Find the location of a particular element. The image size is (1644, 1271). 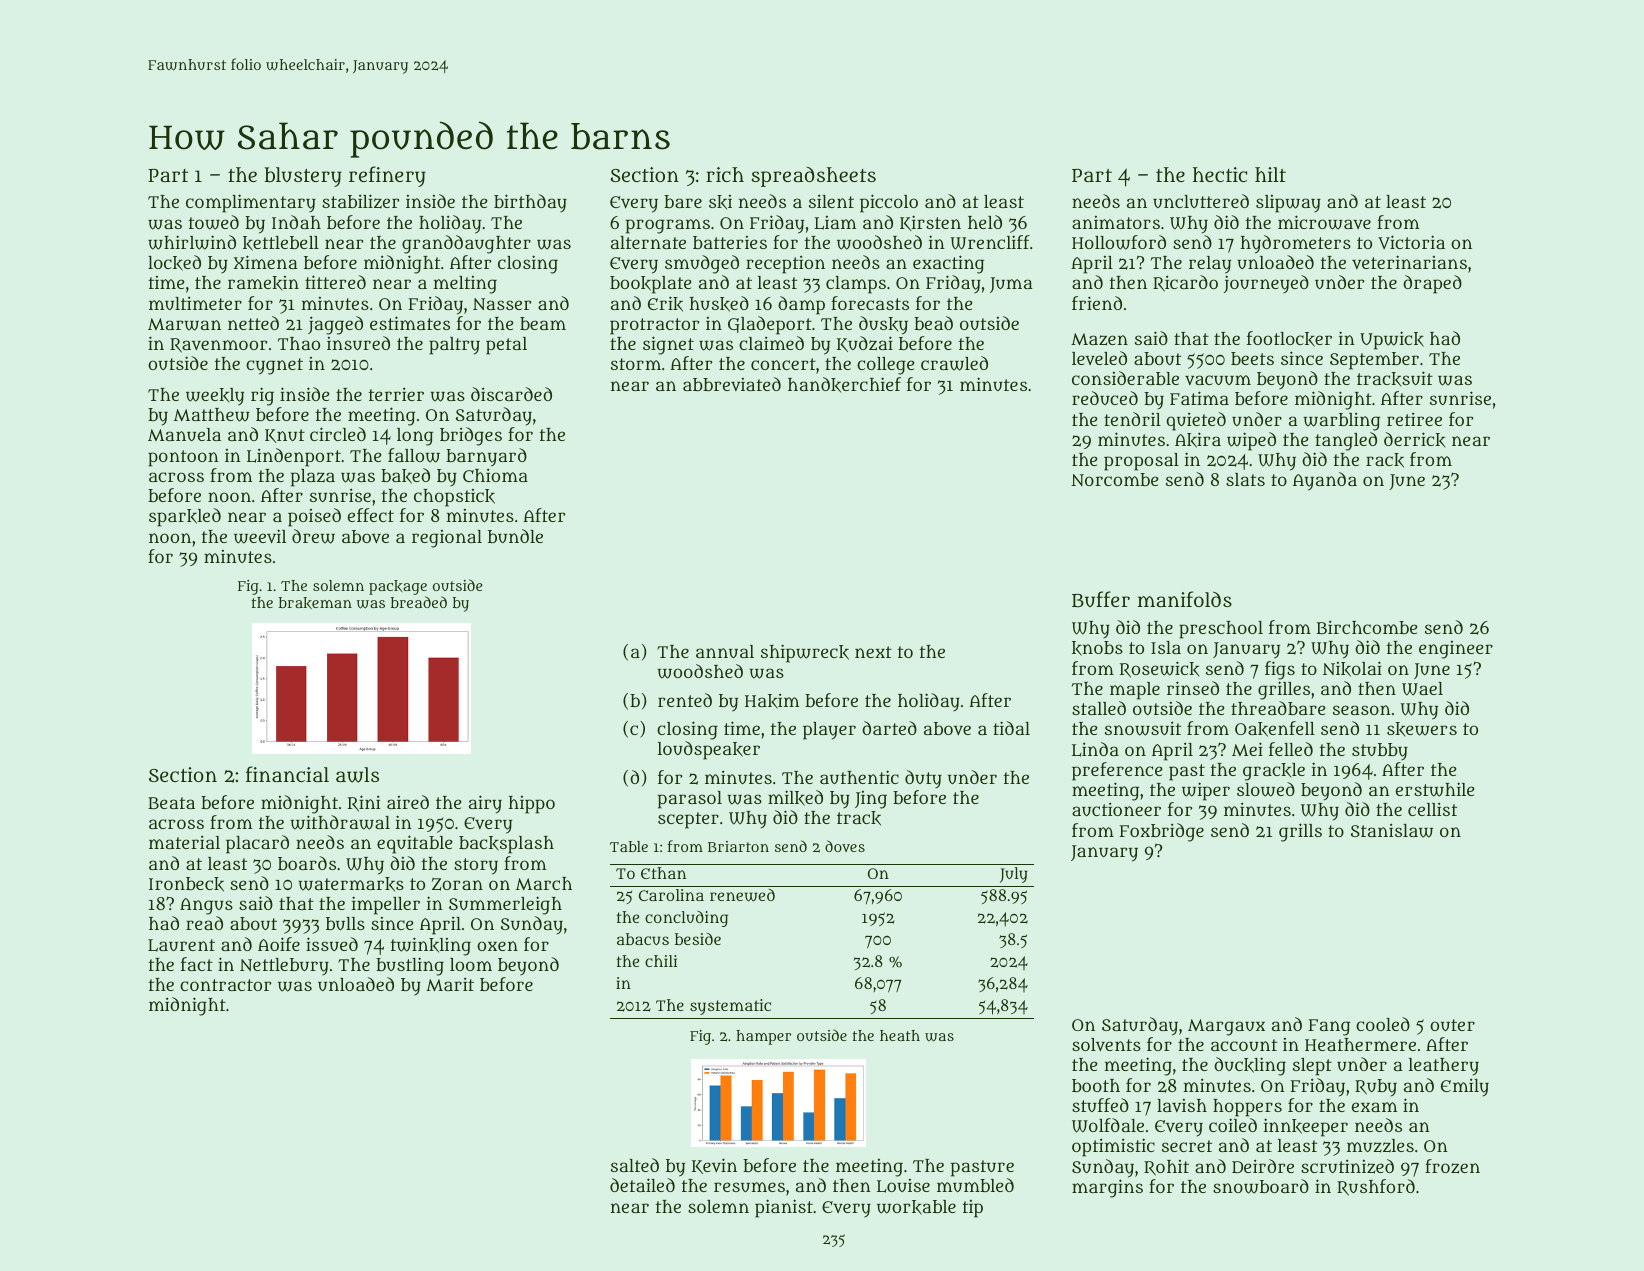

next is located at coordinates (873, 652).
